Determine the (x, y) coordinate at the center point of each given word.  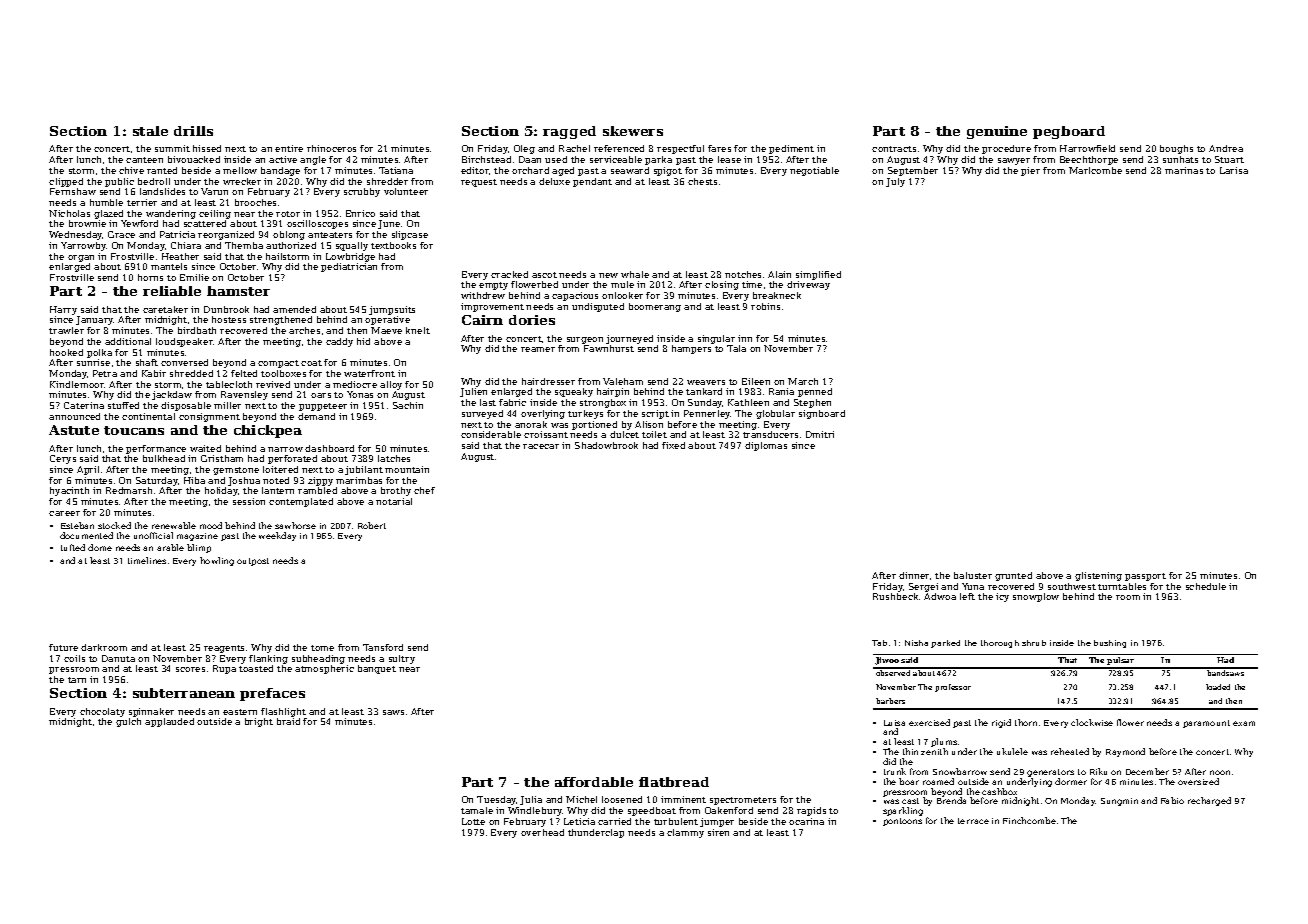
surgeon (585, 340)
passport (1145, 577)
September (913, 171)
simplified (818, 275)
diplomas (766, 446)
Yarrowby (83, 246)
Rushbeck (895, 596)
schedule (1206, 586)
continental (148, 416)
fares (719, 148)
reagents (224, 649)
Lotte (473, 821)
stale (150, 131)
